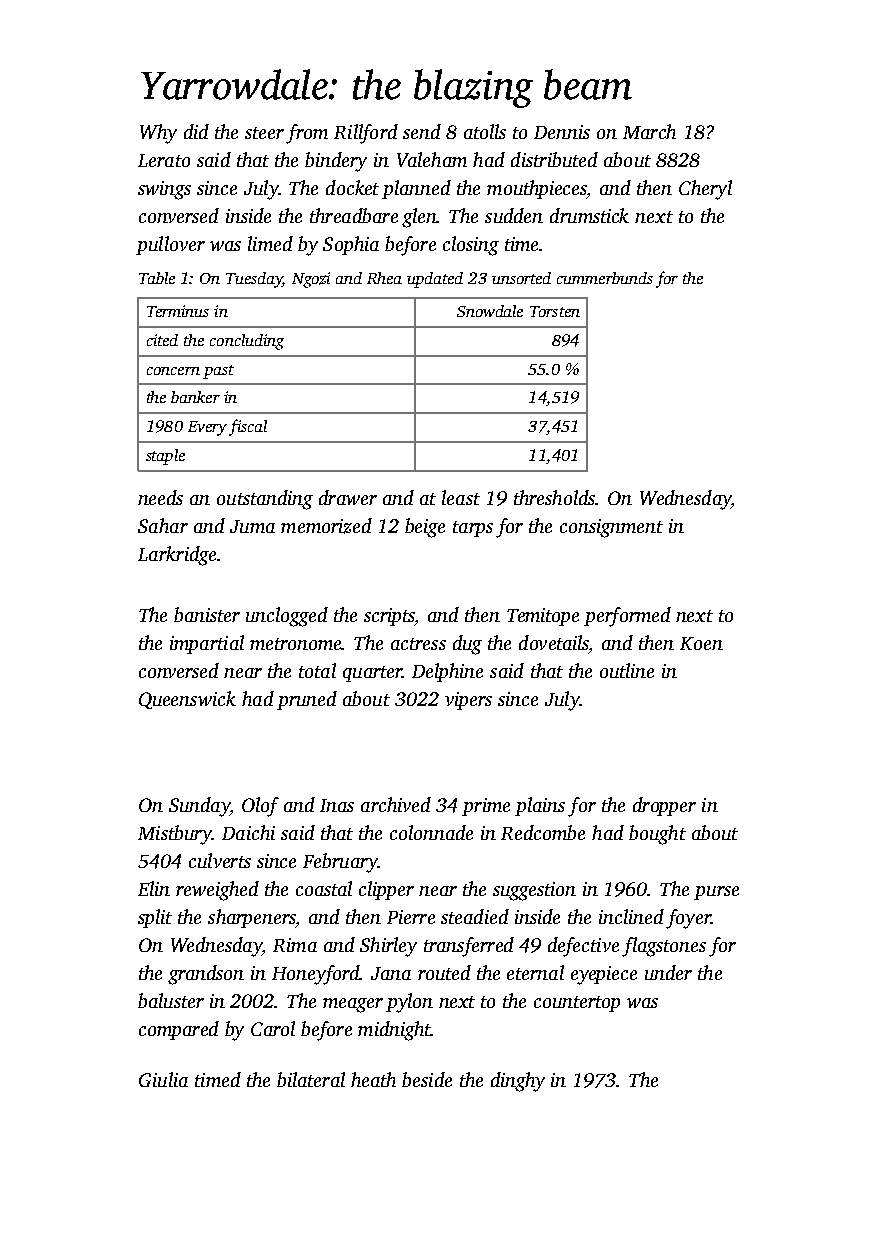  Describe the element at coordinates (705, 190) in the screenshot. I see `Cheryl` at that location.
